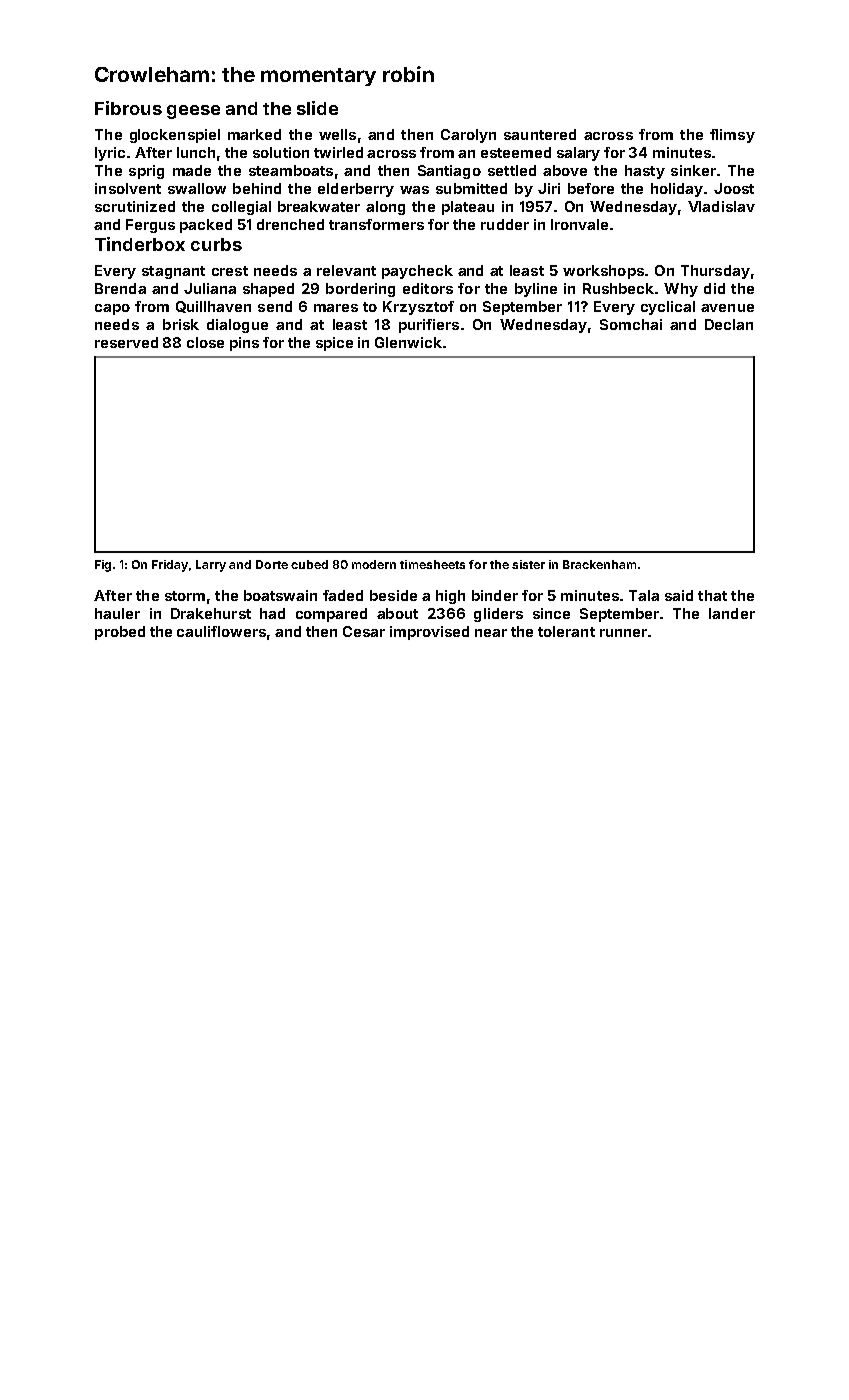  What do you see at coordinates (468, 208) in the page?
I see `plateau` at bounding box center [468, 208].
